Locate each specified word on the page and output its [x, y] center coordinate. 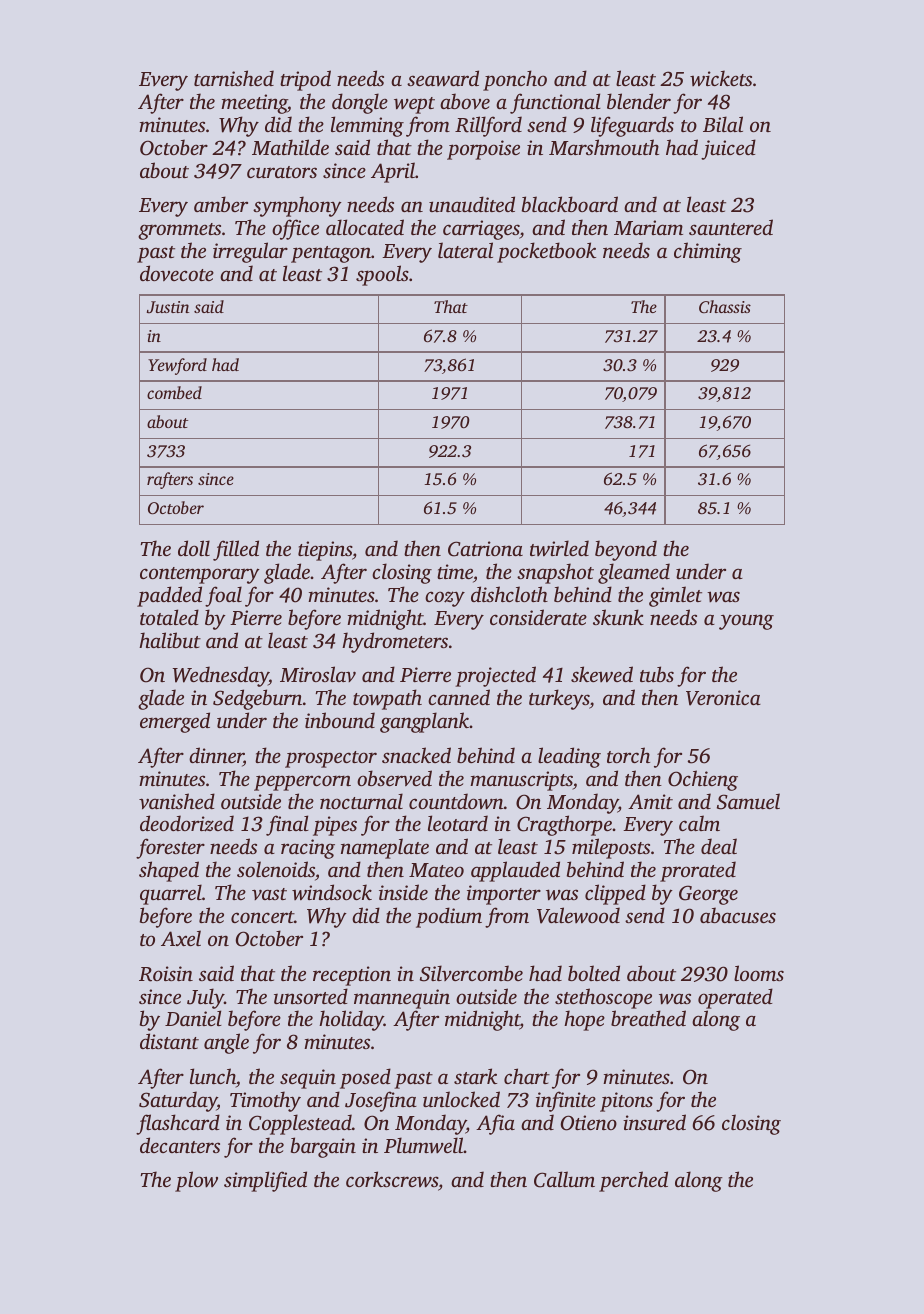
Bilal [723, 124]
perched [633, 1181]
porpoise [483, 150]
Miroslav [318, 674]
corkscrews [392, 1179]
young [746, 622]
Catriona [485, 549]
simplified [265, 1181]
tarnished [234, 78]
